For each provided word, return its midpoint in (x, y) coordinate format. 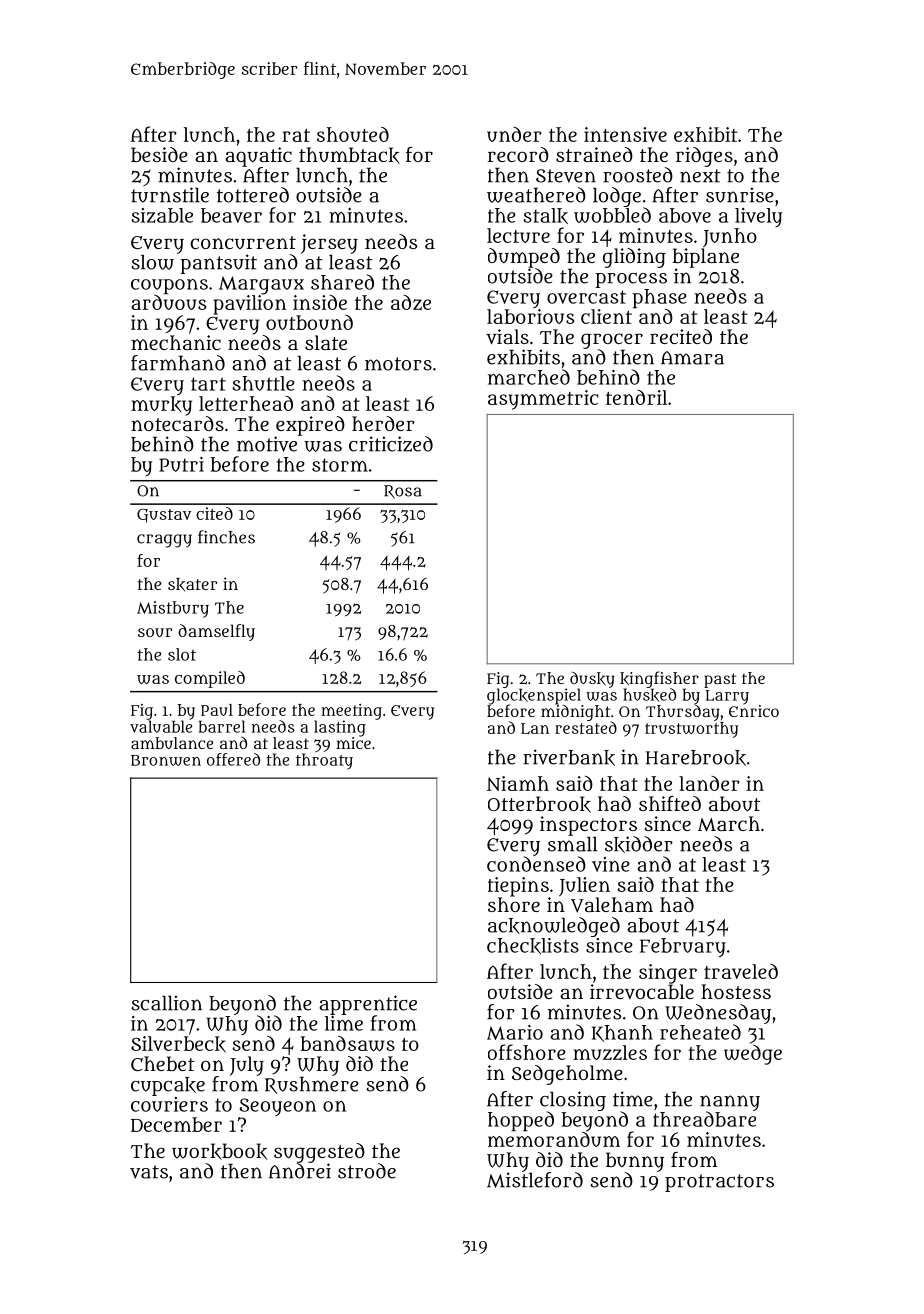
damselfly (216, 632)
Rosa (403, 492)
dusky (592, 680)
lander (709, 783)
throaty (324, 761)
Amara (692, 358)
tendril (636, 397)
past (720, 680)
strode (367, 1171)
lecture (518, 235)
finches (226, 537)
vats (149, 1172)
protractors (719, 1183)
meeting (351, 712)
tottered (253, 195)
